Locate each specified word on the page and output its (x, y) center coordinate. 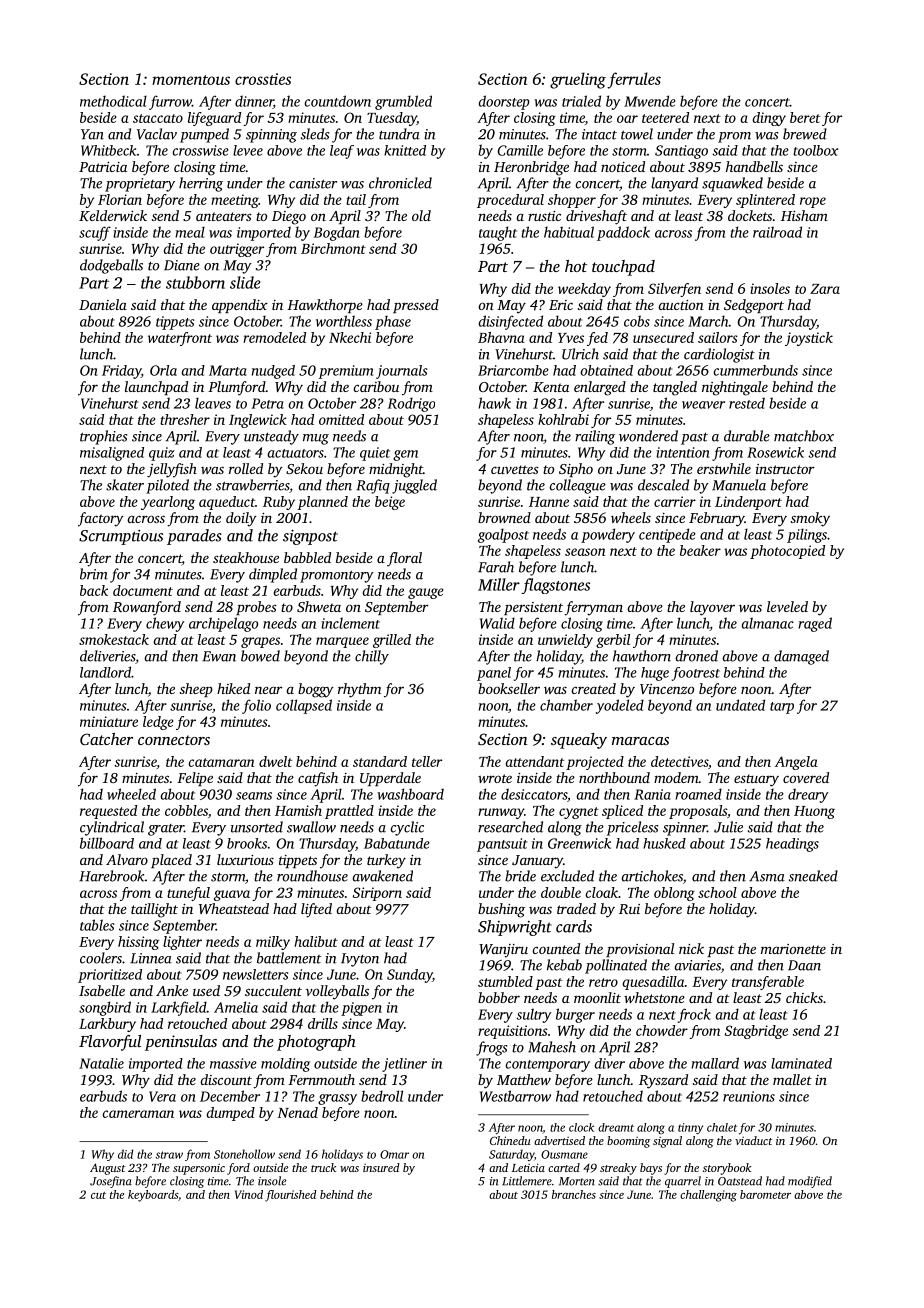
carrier (675, 501)
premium (346, 372)
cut (98, 1195)
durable (747, 436)
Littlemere (527, 1181)
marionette (793, 949)
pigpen (361, 1009)
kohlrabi (563, 419)
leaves (213, 403)
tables (97, 925)
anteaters (224, 216)
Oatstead (740, 1181)
